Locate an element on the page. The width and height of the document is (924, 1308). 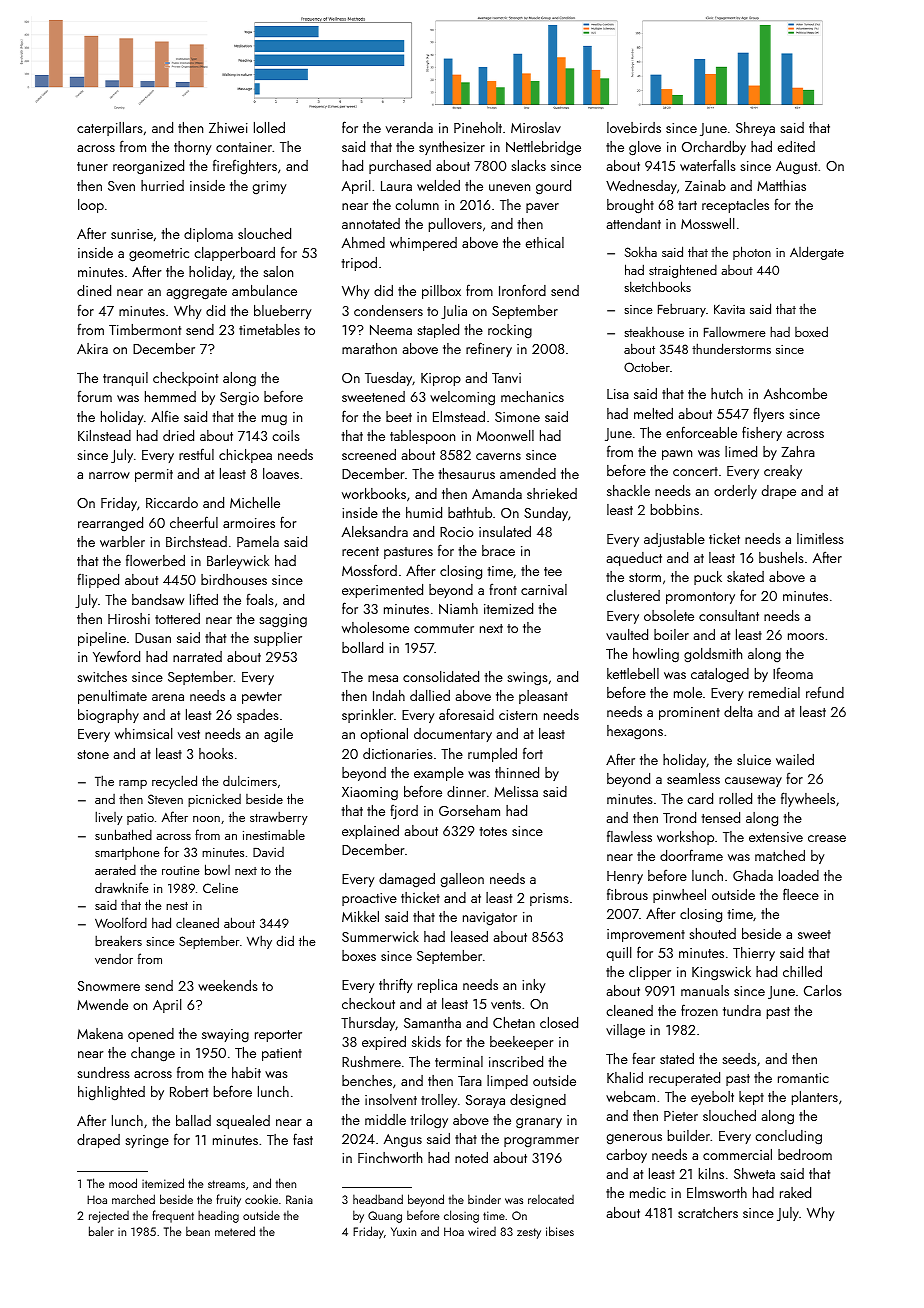
metered is located at coordinates (235, 1231).
